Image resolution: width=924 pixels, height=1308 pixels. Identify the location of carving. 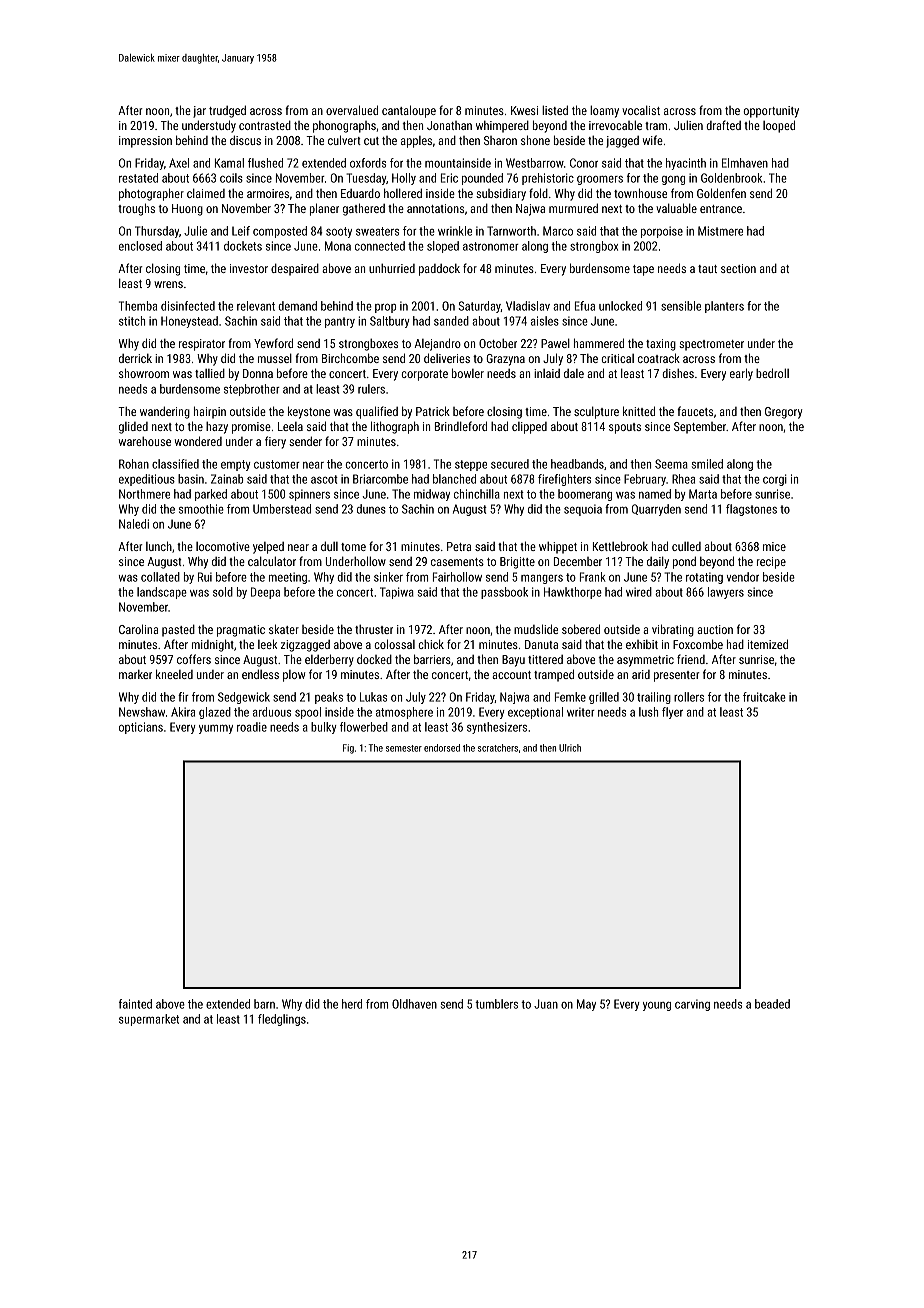
(692, 1005).
